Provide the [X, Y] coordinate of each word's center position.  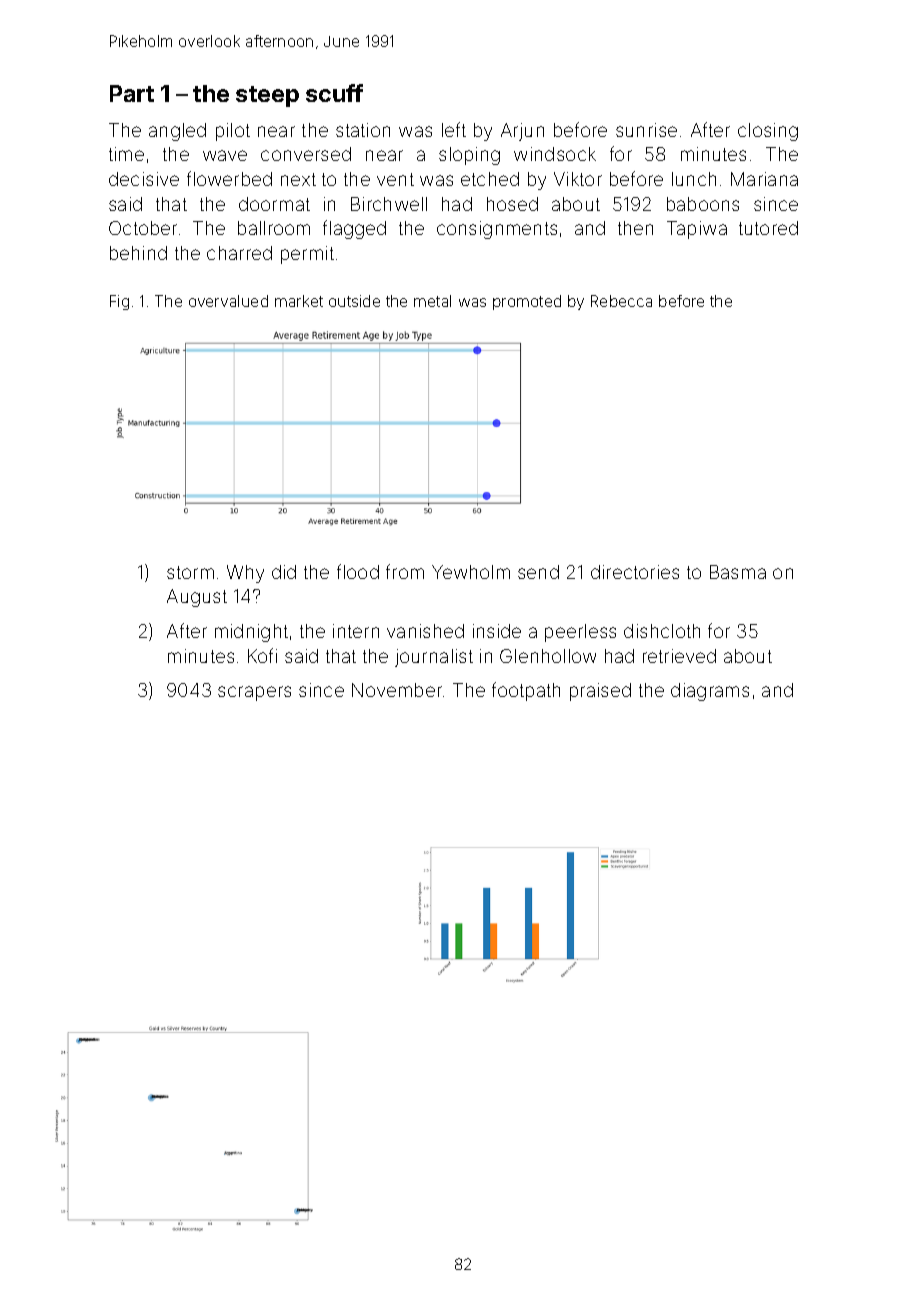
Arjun [522, 132]
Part [132, 93]
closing [768, 132]
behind [138, 253]
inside [497, 631]
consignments [497, 230]
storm [190, 572]
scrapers [254, 693]
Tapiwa [697, 230]
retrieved [679, 656]
